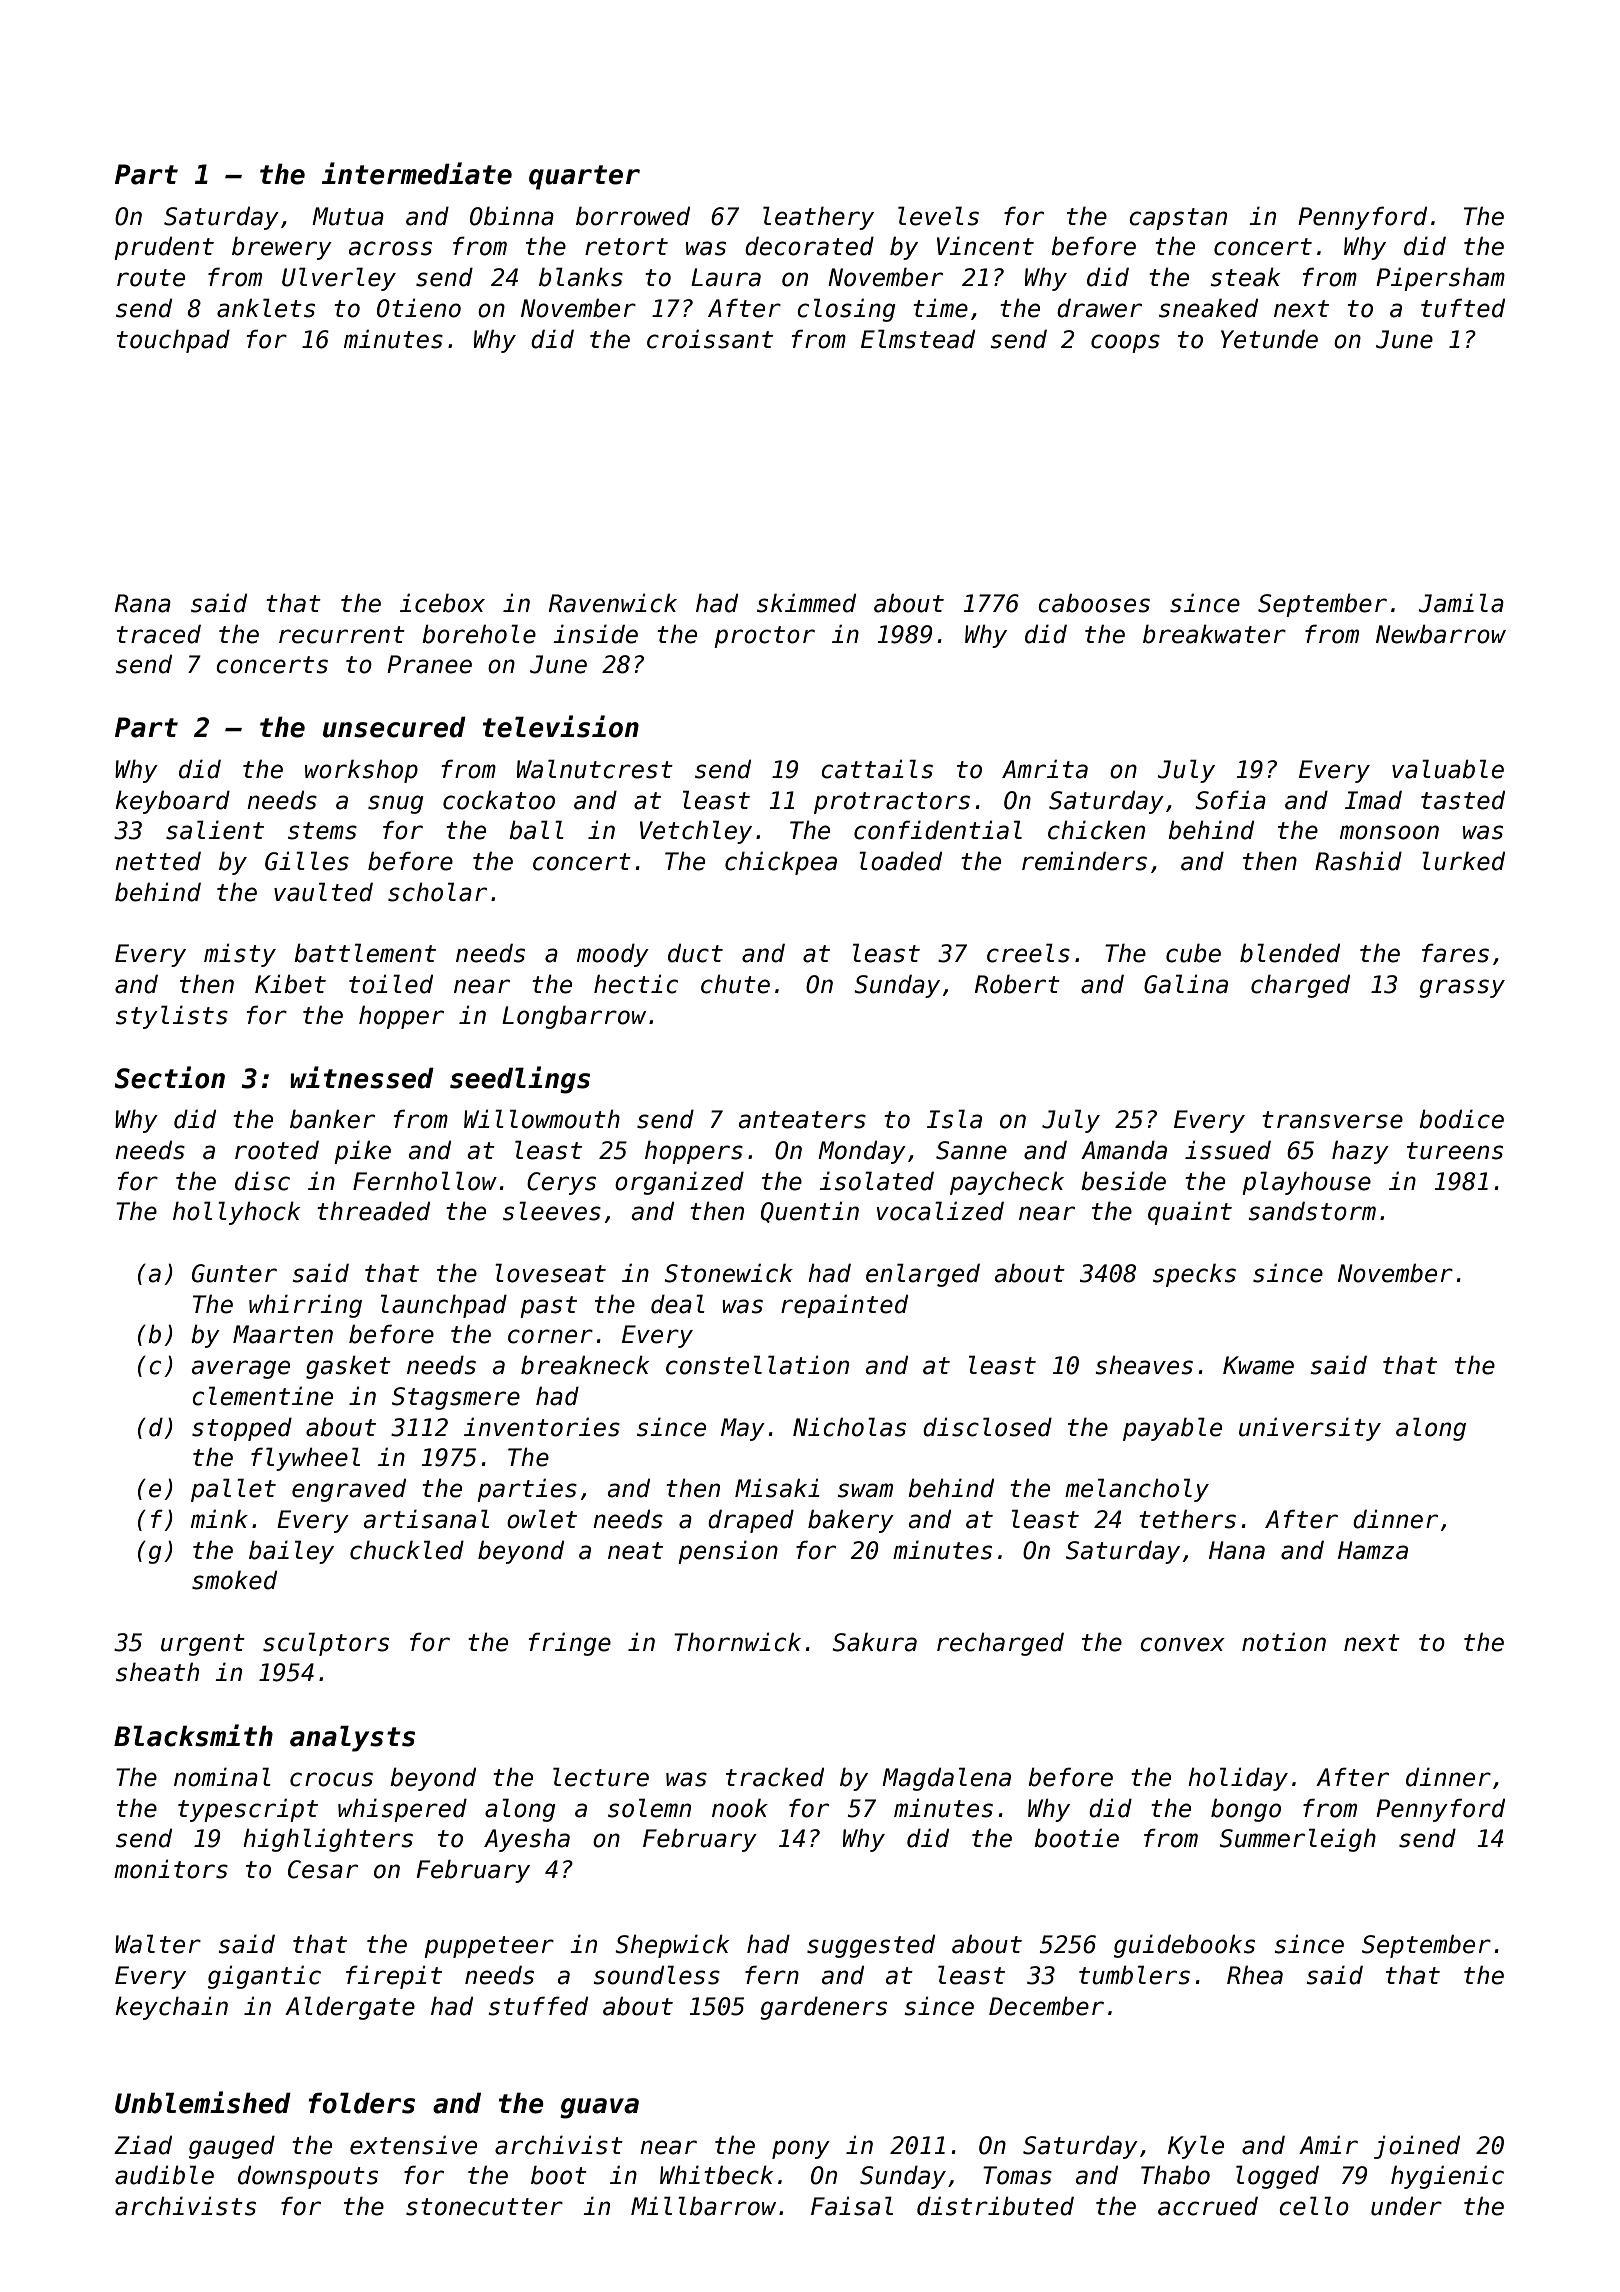  I want to click on stonecutter, so click(484, 2207).
